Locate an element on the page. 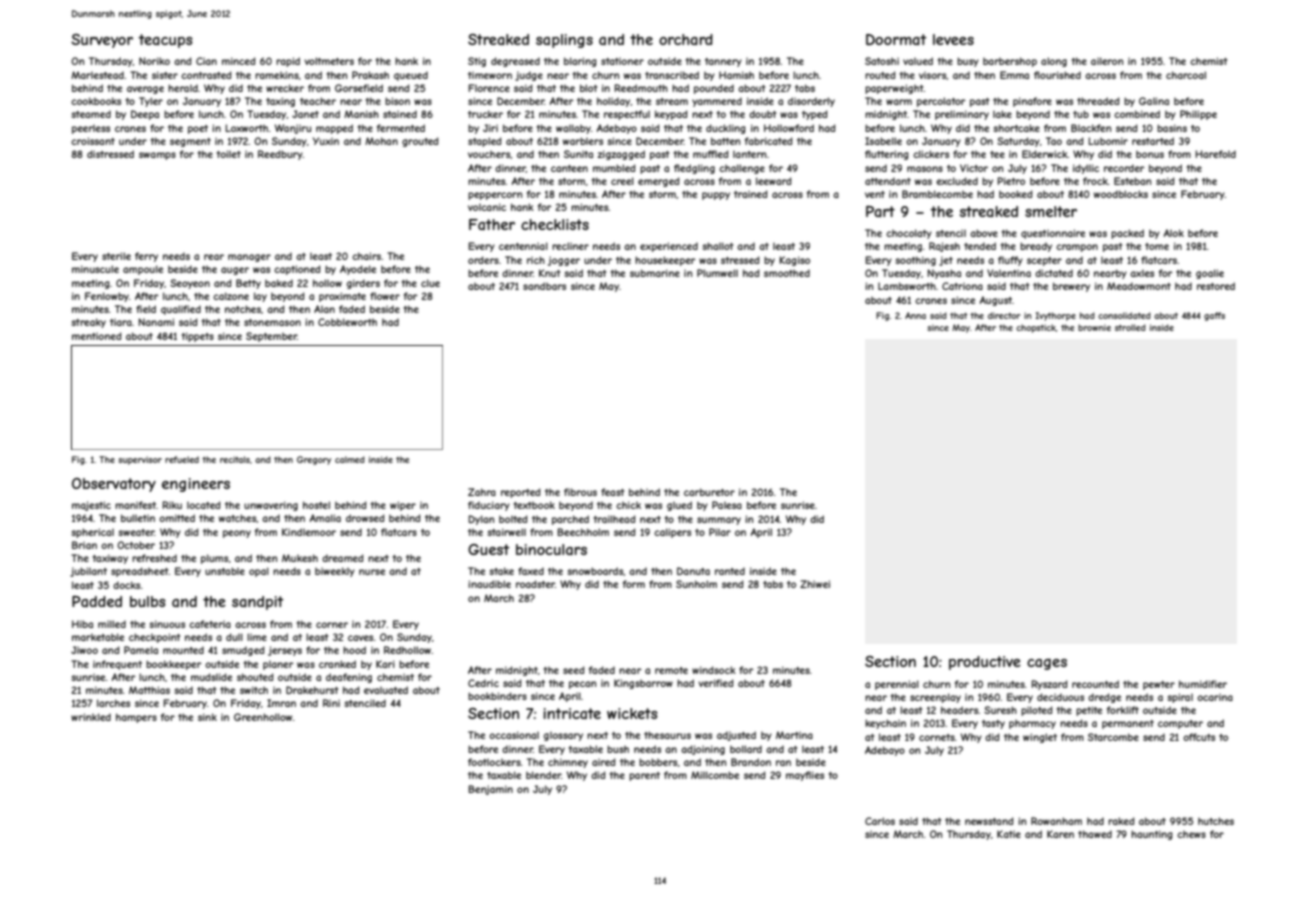 This image has height=924, width=1308. manifest is located at coordinates (135, 505).
